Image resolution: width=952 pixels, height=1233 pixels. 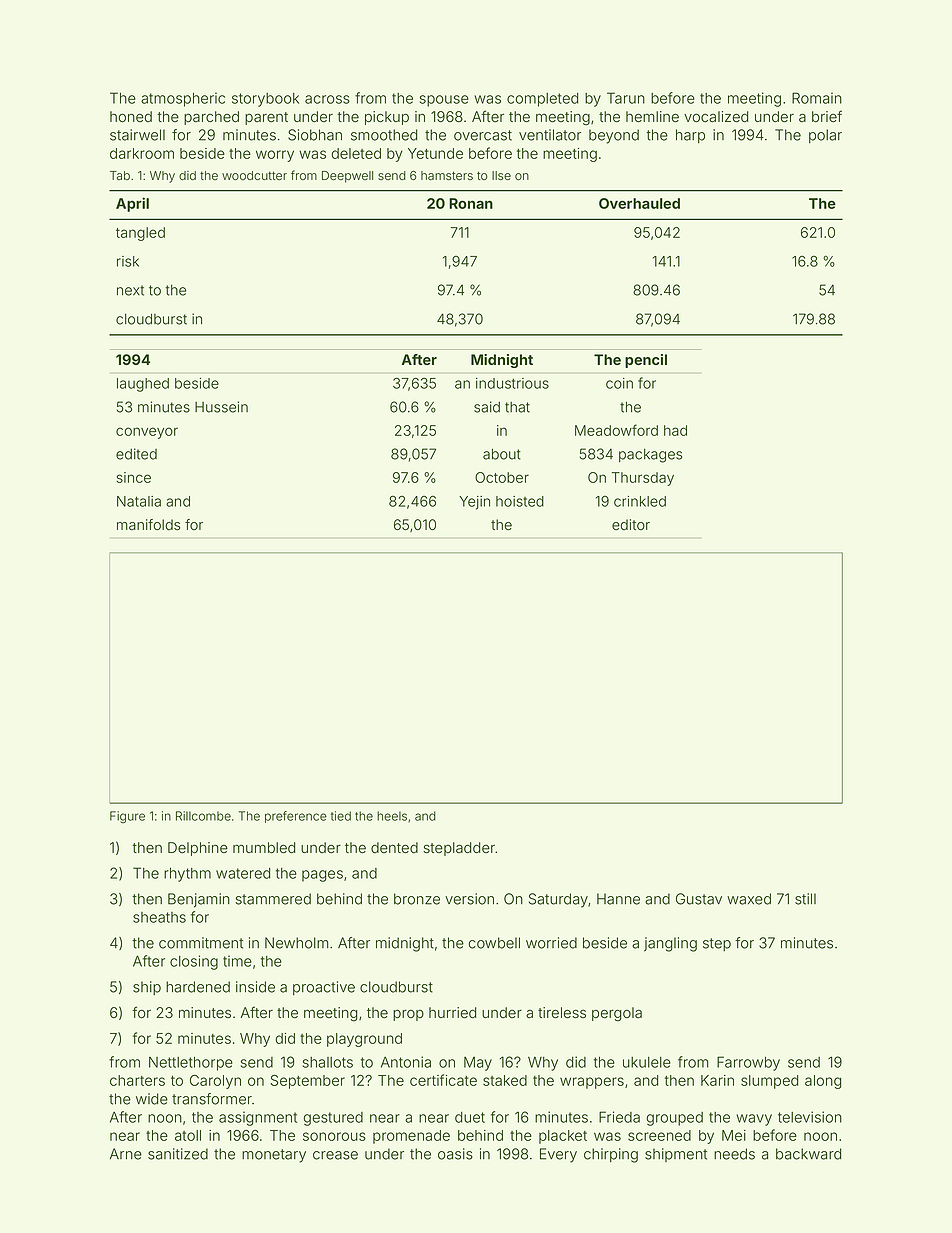 What do you see at coordinates (699, 899) in the document?
I see `Gustav` at bounding box center [699, 899].
